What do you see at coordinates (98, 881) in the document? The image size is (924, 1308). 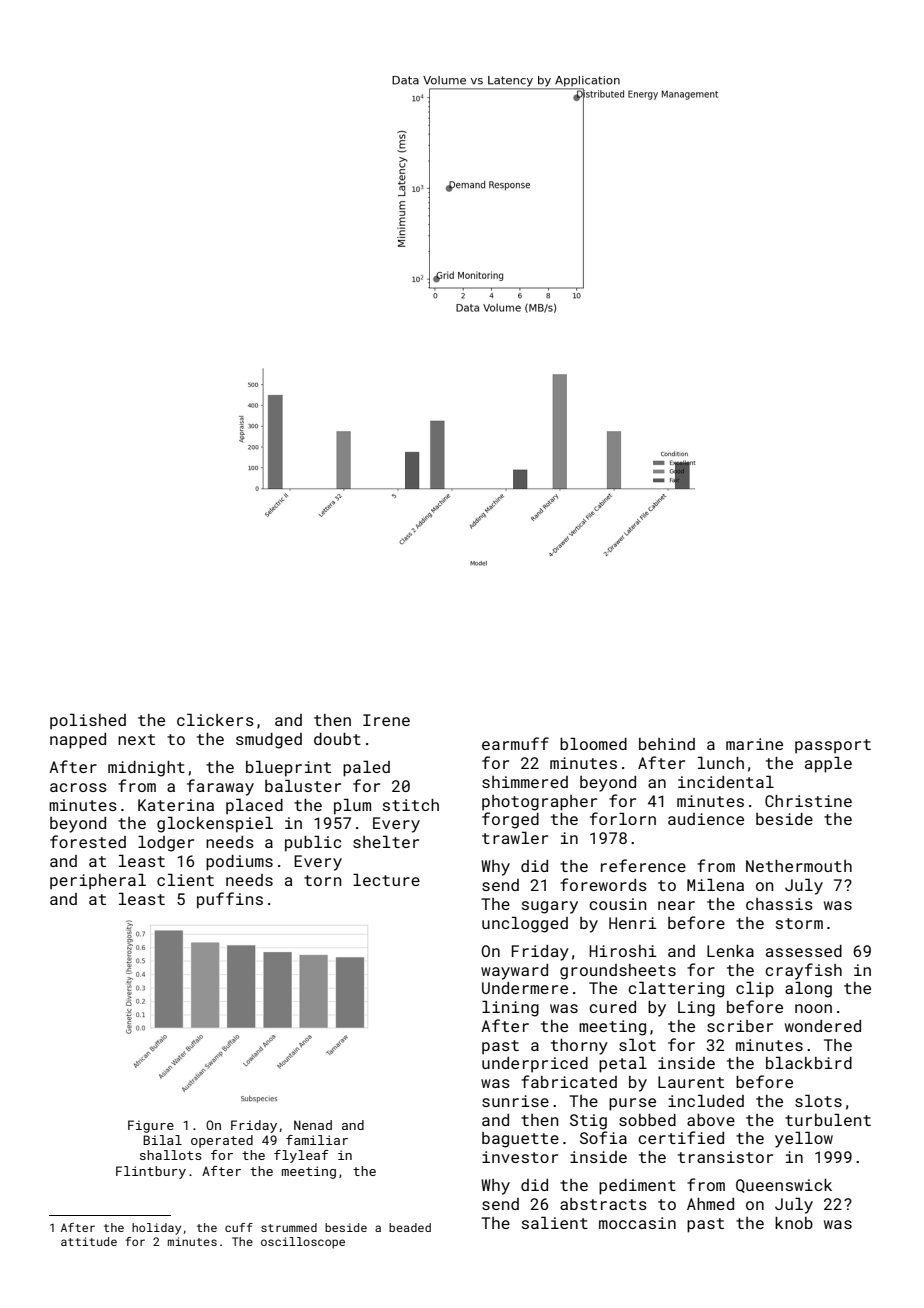 I see `peripheral` at bounding box center [98, 881].
